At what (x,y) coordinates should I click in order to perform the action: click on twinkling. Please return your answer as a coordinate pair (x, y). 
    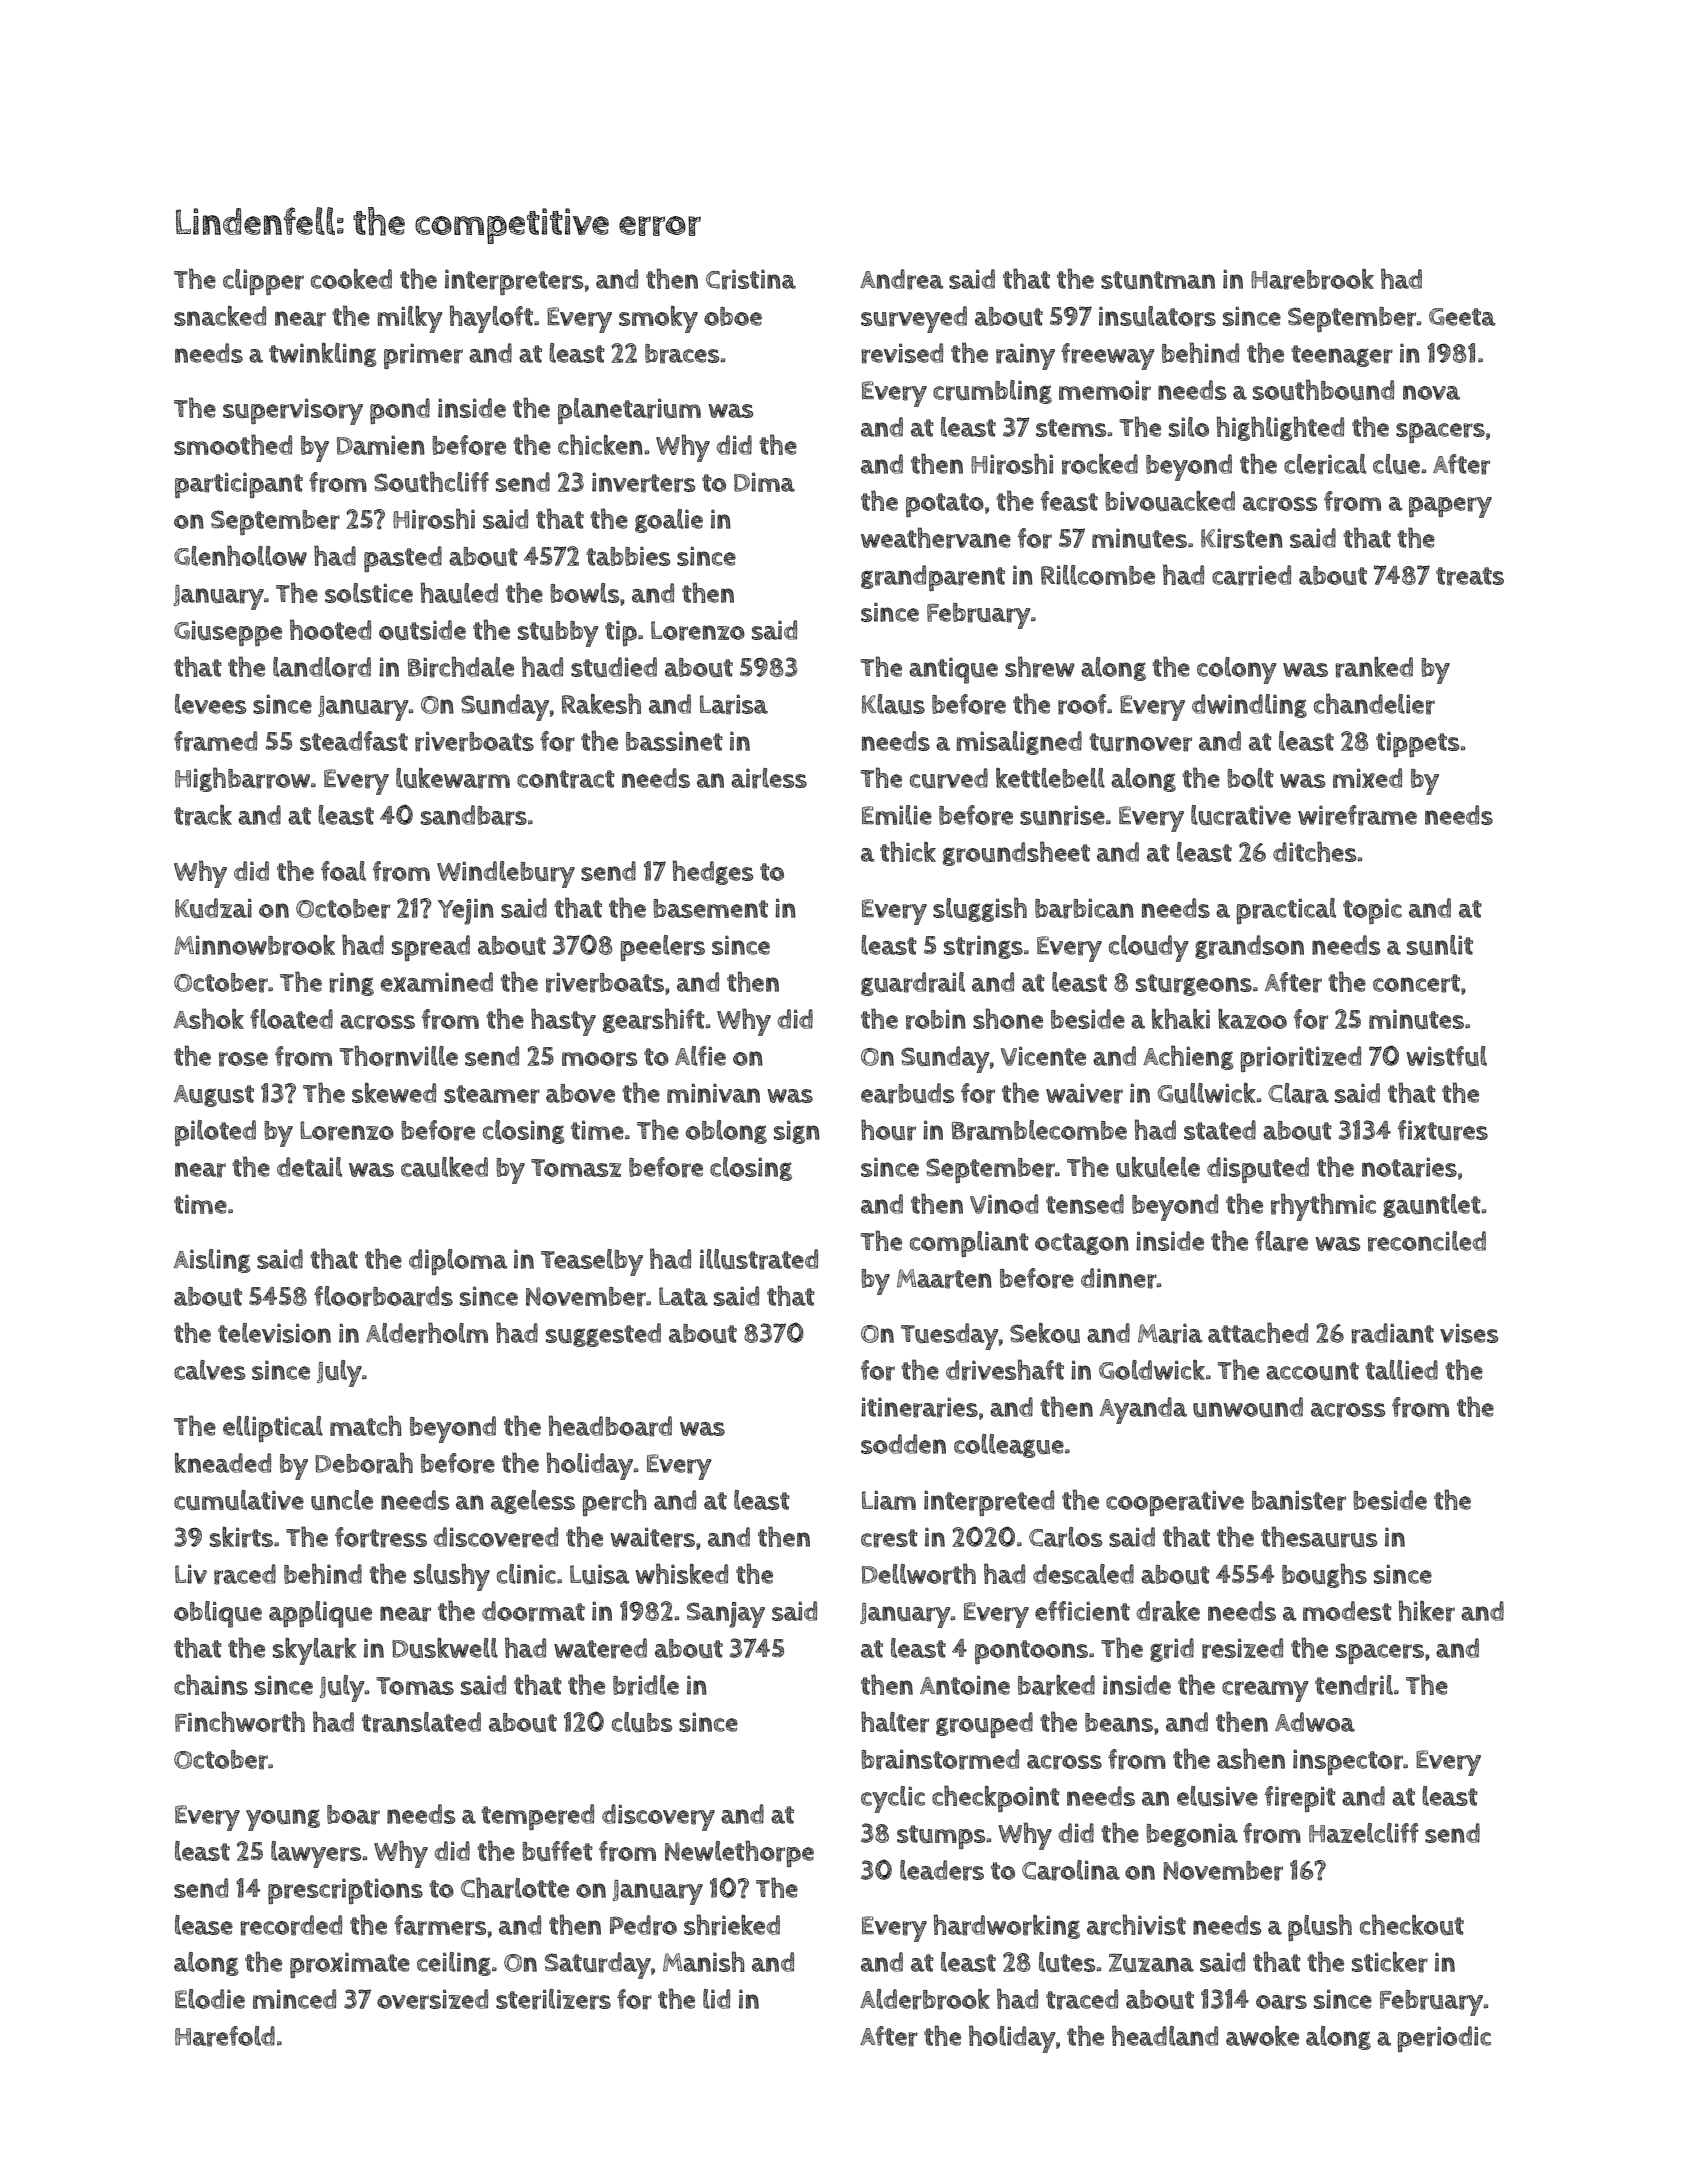
    Looking at the image, I should click on (323, 355).
